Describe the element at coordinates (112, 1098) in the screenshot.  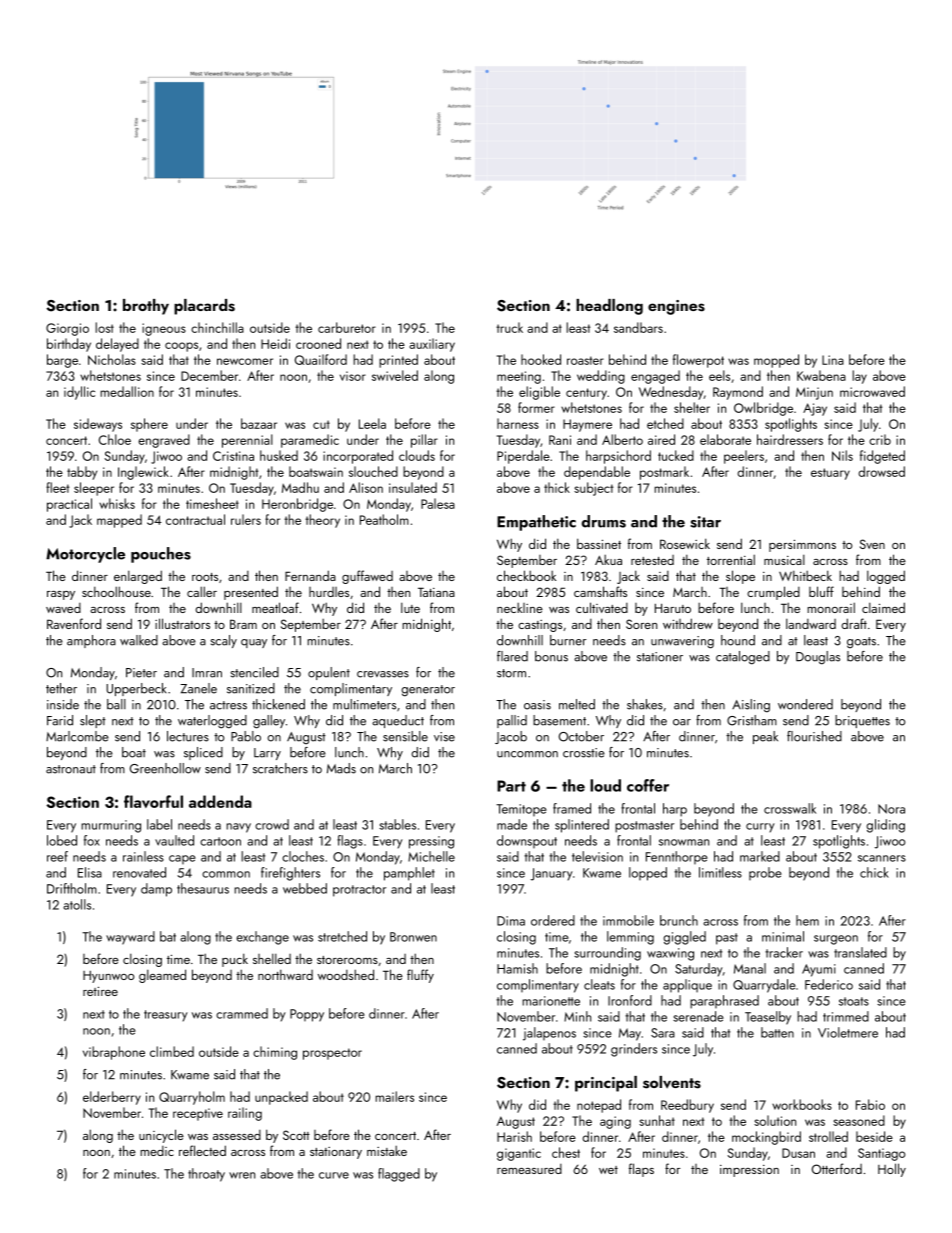
I see `elderberry` at that location.
